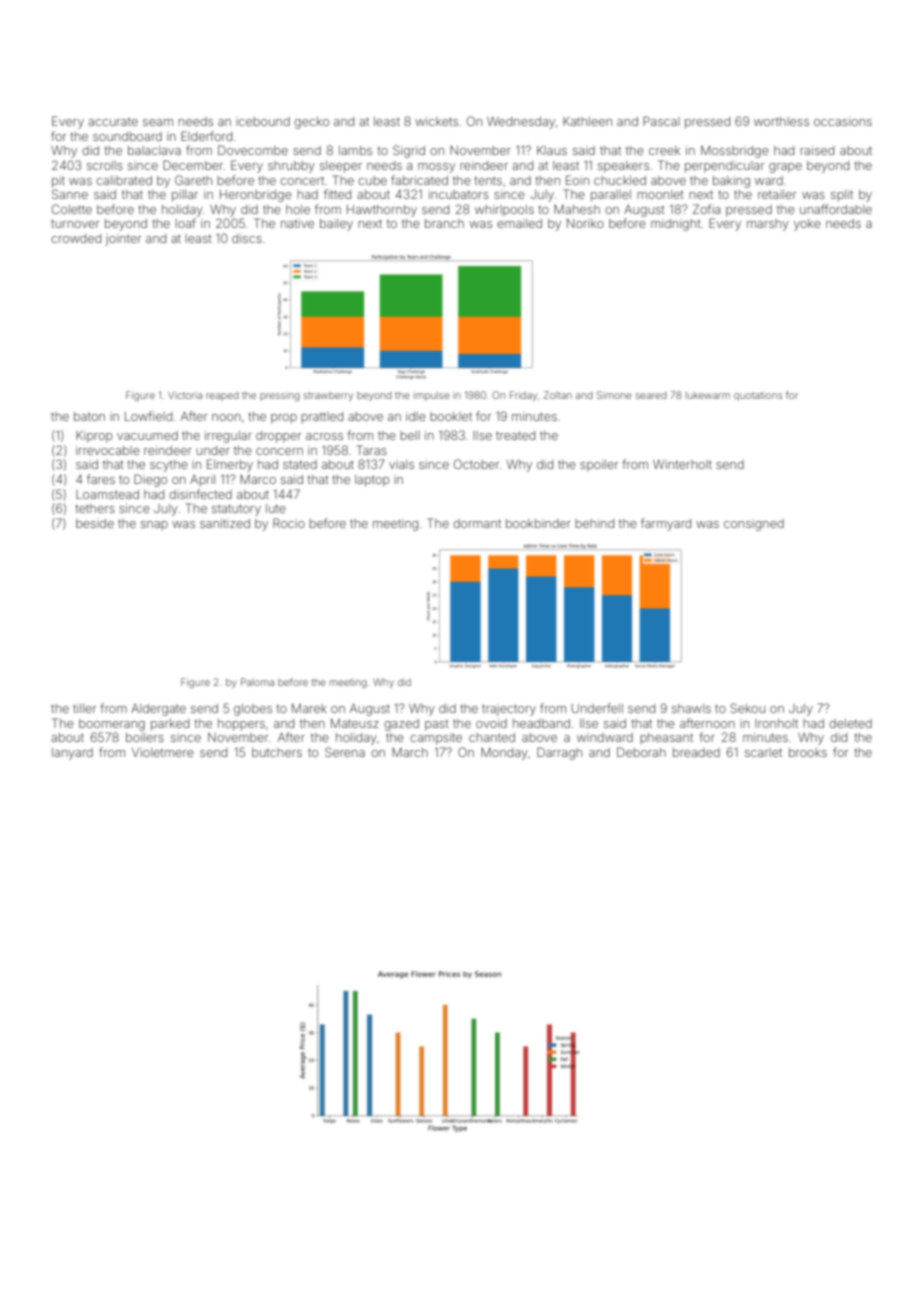 The image size is (924, 1308). Describe the element at coordinates (451, 416) in the screenshot. I see `booklet` at that location.
